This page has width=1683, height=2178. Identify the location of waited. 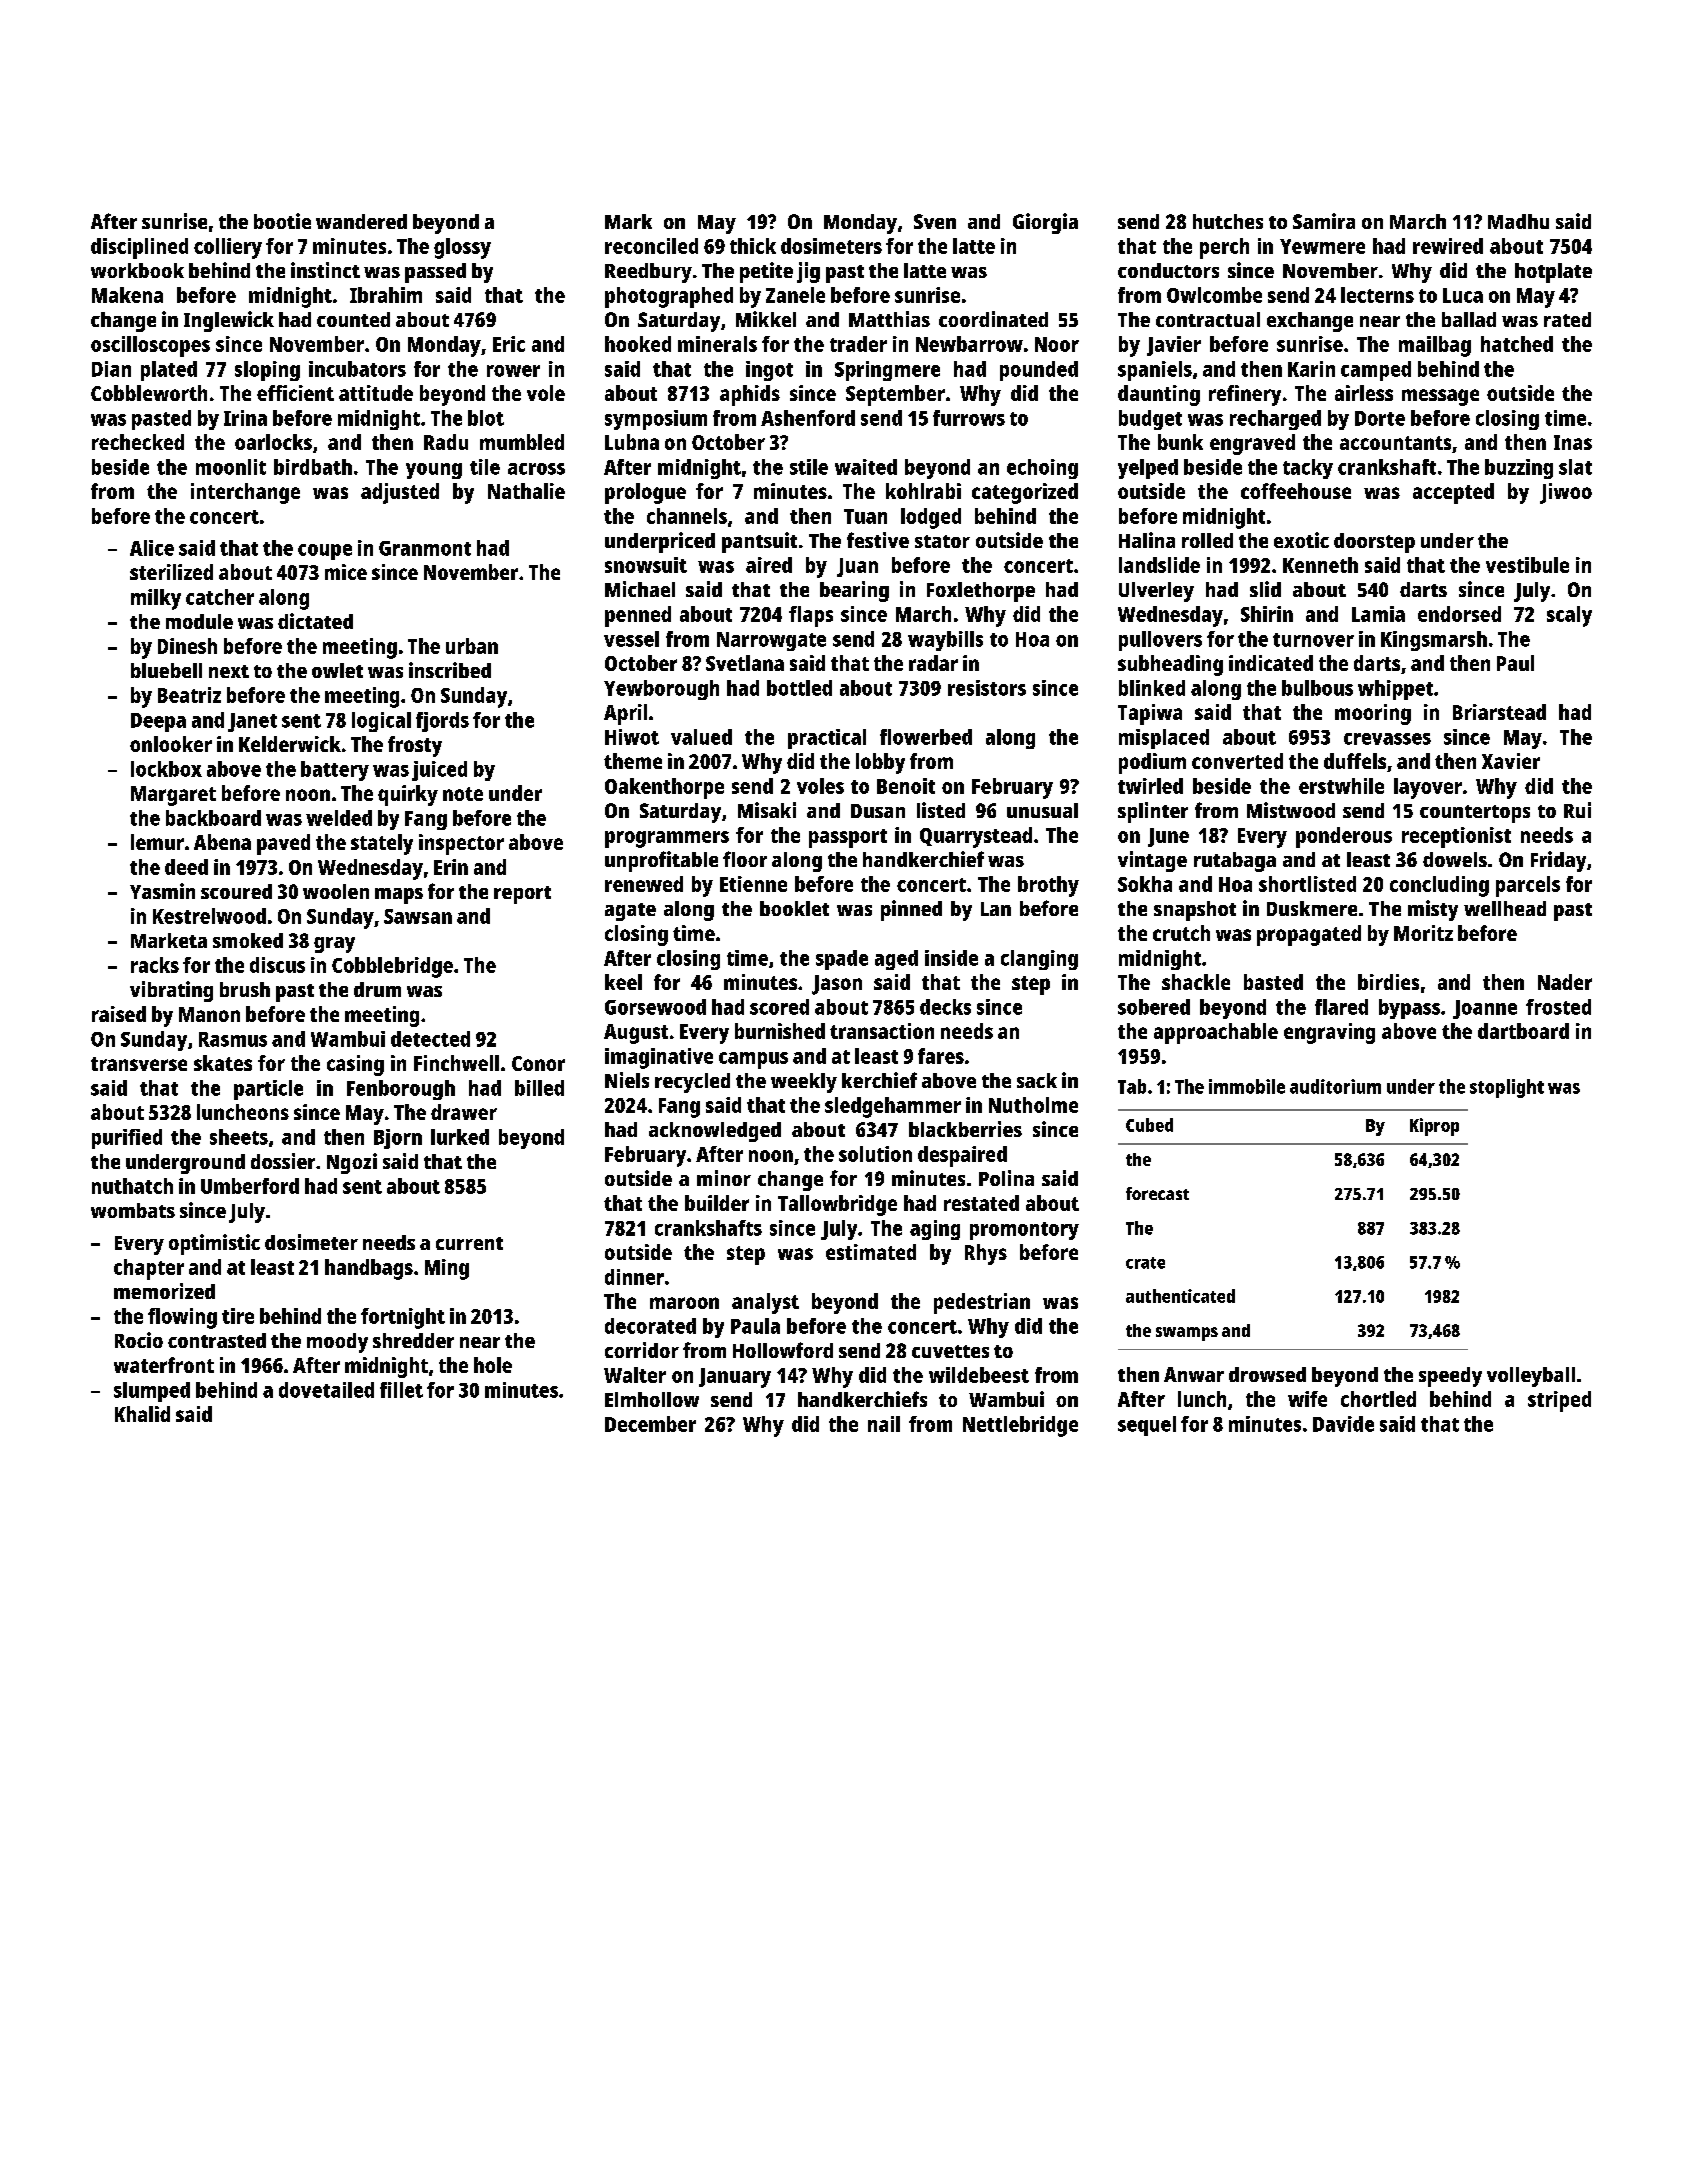
(866, 467).
